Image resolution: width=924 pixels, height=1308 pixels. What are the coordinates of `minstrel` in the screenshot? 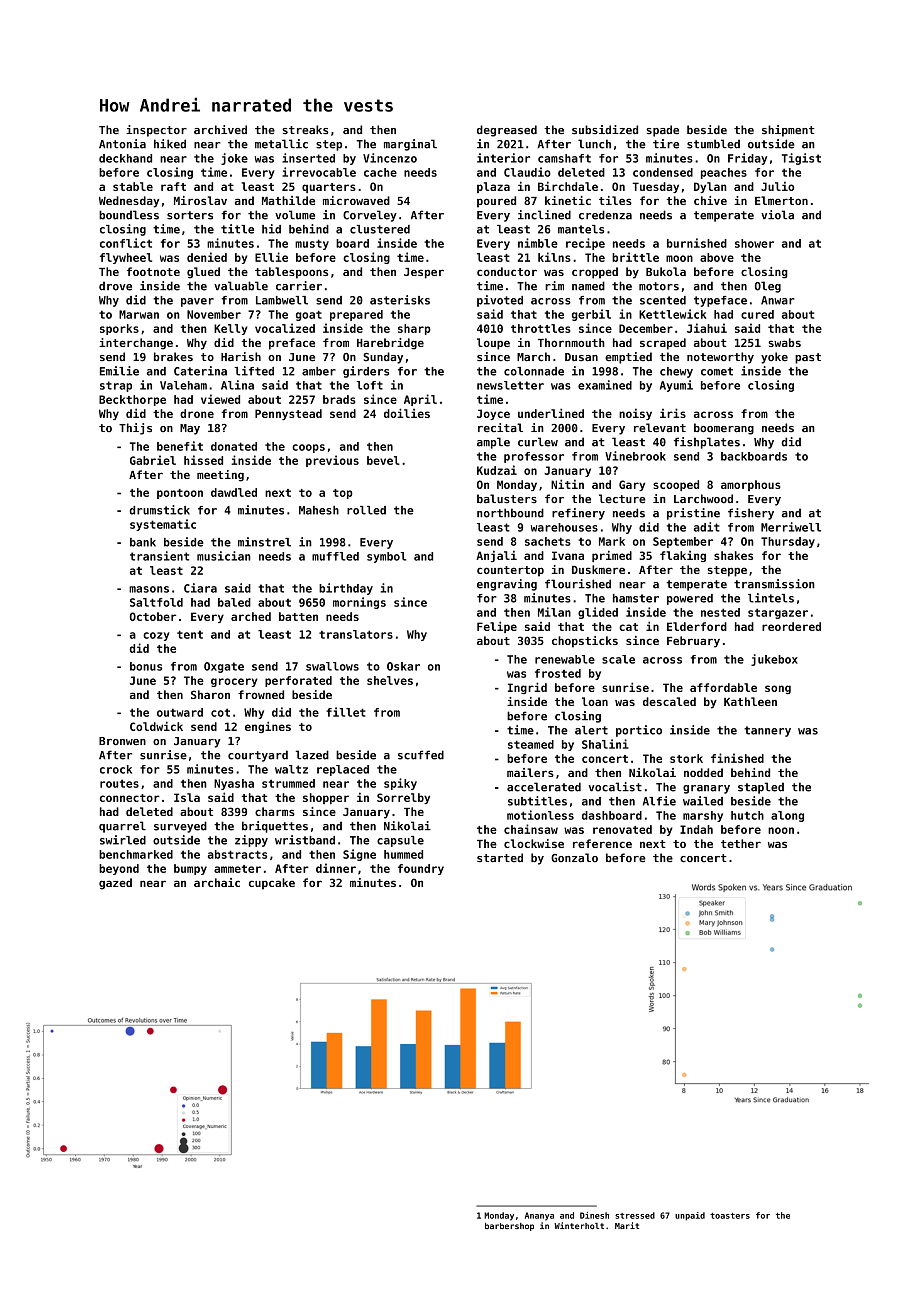 It's located at (264, 542).
